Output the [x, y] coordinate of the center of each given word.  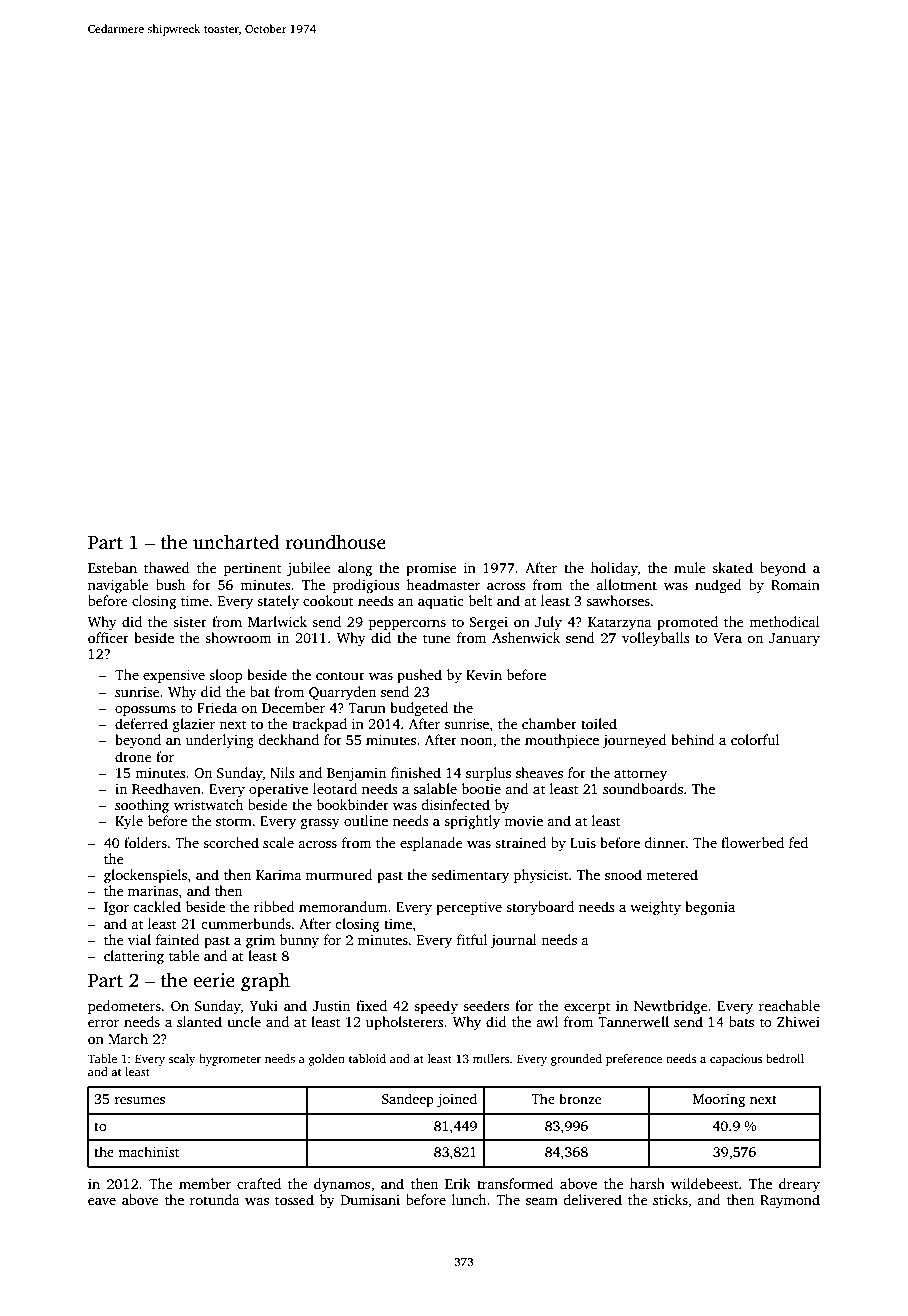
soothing [142, 806]
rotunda [215, 1199]
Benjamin [356, 774]
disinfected [455, 804]
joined [457, 1100]
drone [133, 756]
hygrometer [230, 1060]
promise [431, 569]
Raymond [790, 1201]
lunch [469, 1199]
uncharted [236, 542]
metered [672, 874]
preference [634, 1060]
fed [798, 842]
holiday [614, 569]
